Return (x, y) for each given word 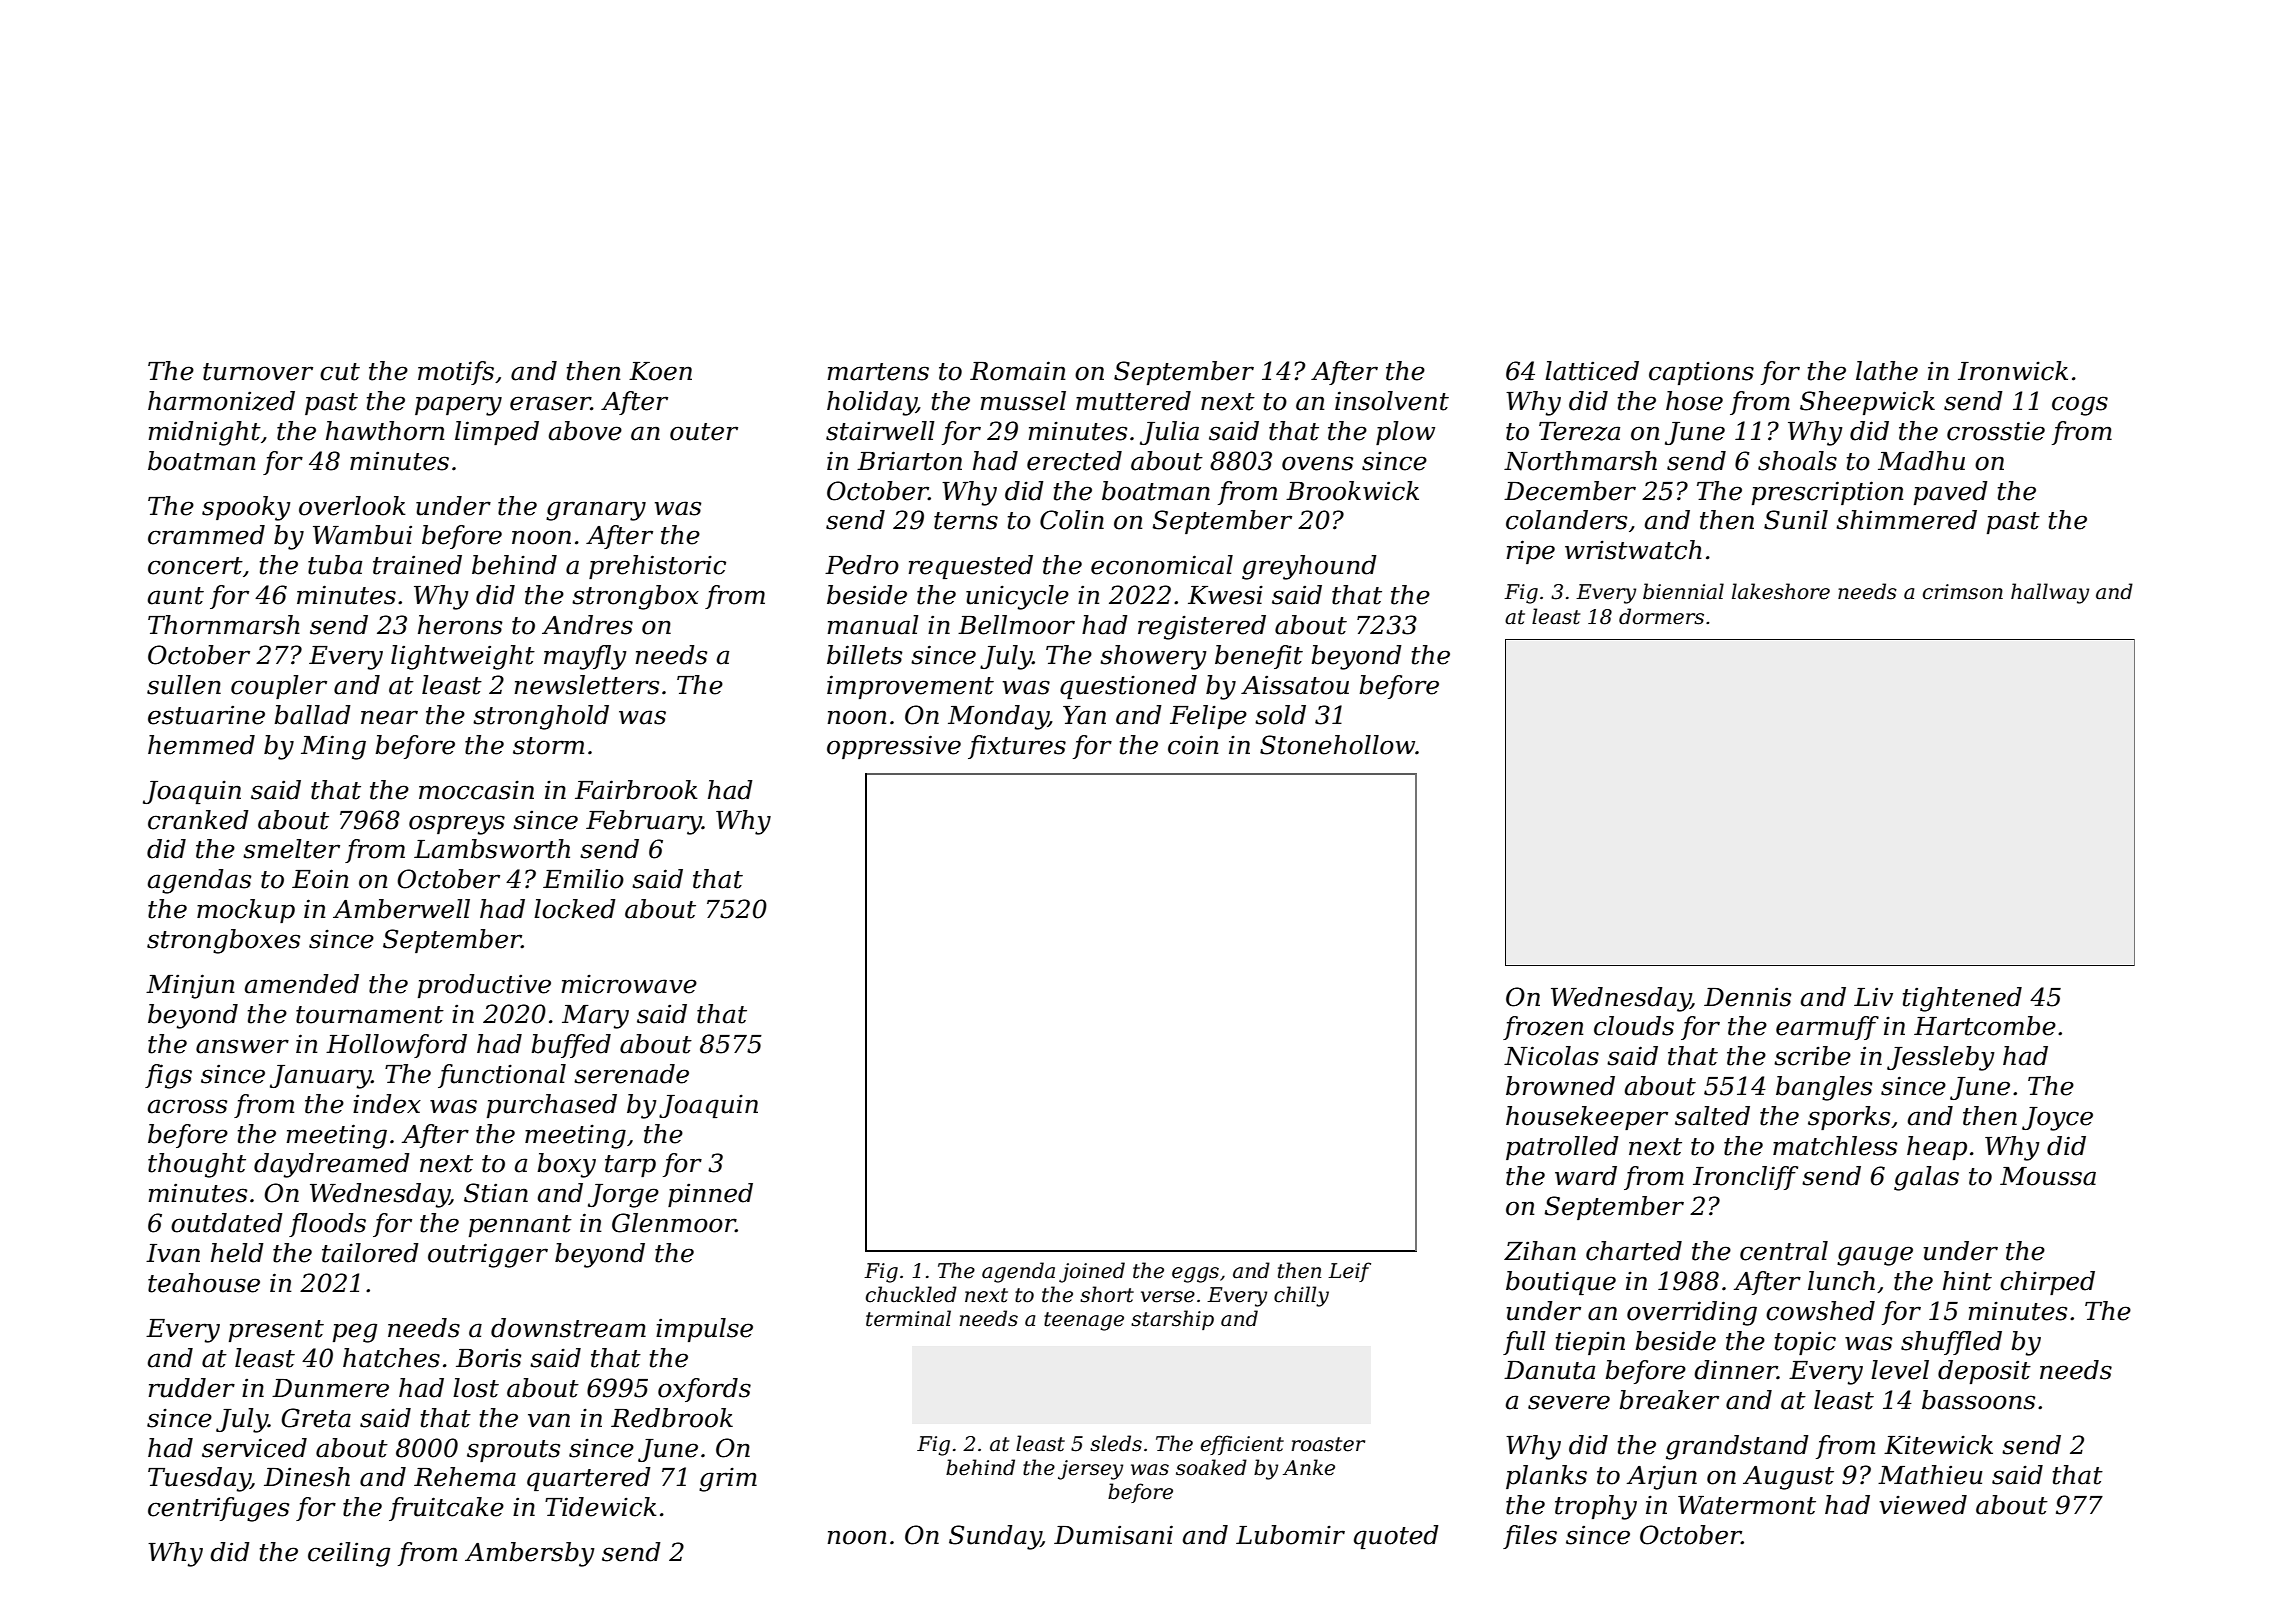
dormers (1661, 616)
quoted (1396, 1537)
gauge (1875, 1256)
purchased (552, 1106)
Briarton (909, 461)
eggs (1195, 1275)
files (1530, 1537)
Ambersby (530, 1554)
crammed (206, 535)
